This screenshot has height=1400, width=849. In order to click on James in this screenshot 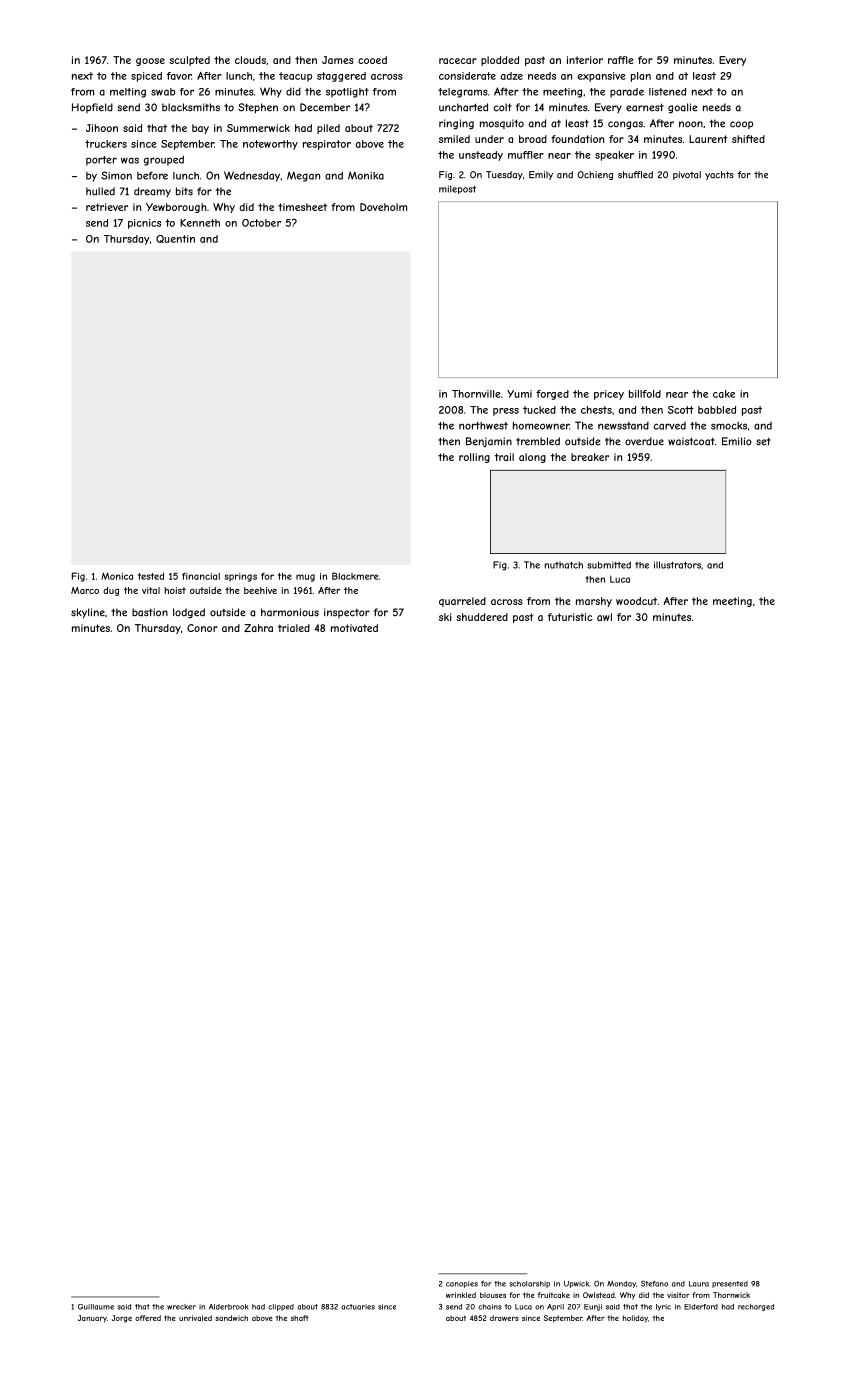, I will do `click(338, 60)`.
